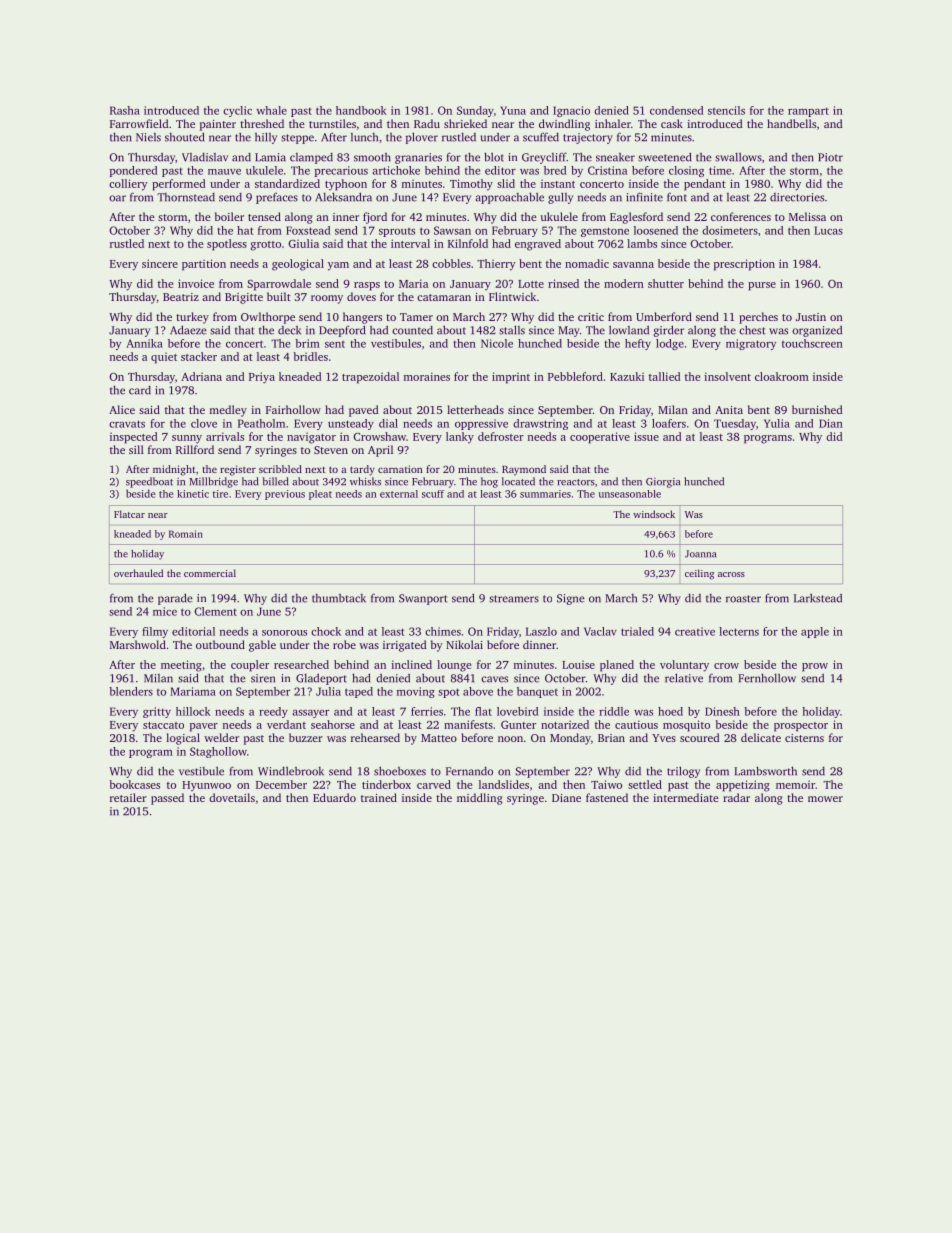 The image size is (952, 1233). I want to click on Raymond, so click(524, 470).
